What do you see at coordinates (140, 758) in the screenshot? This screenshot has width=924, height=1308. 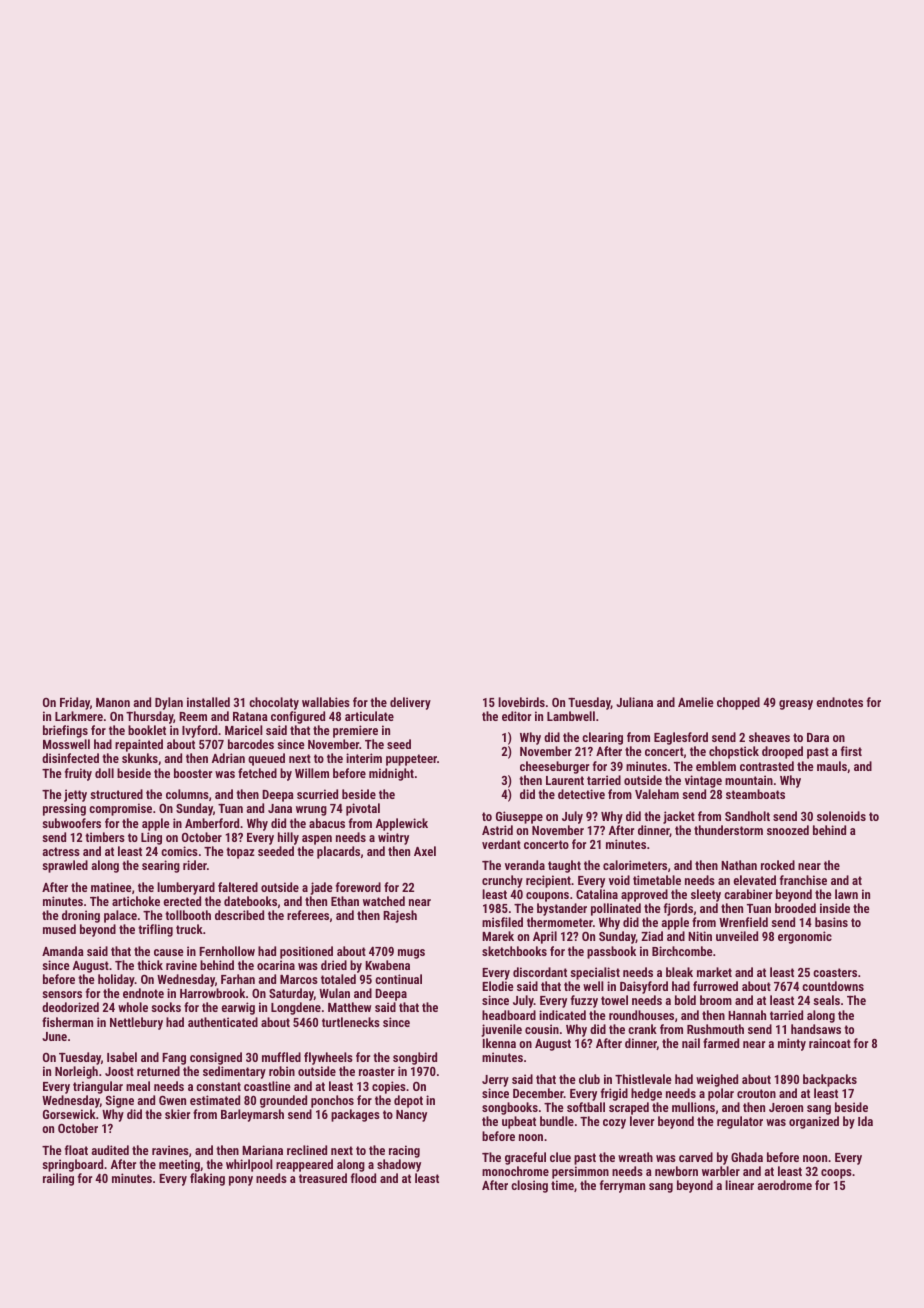 I see `skunks` at bounding box center [140, 758].
